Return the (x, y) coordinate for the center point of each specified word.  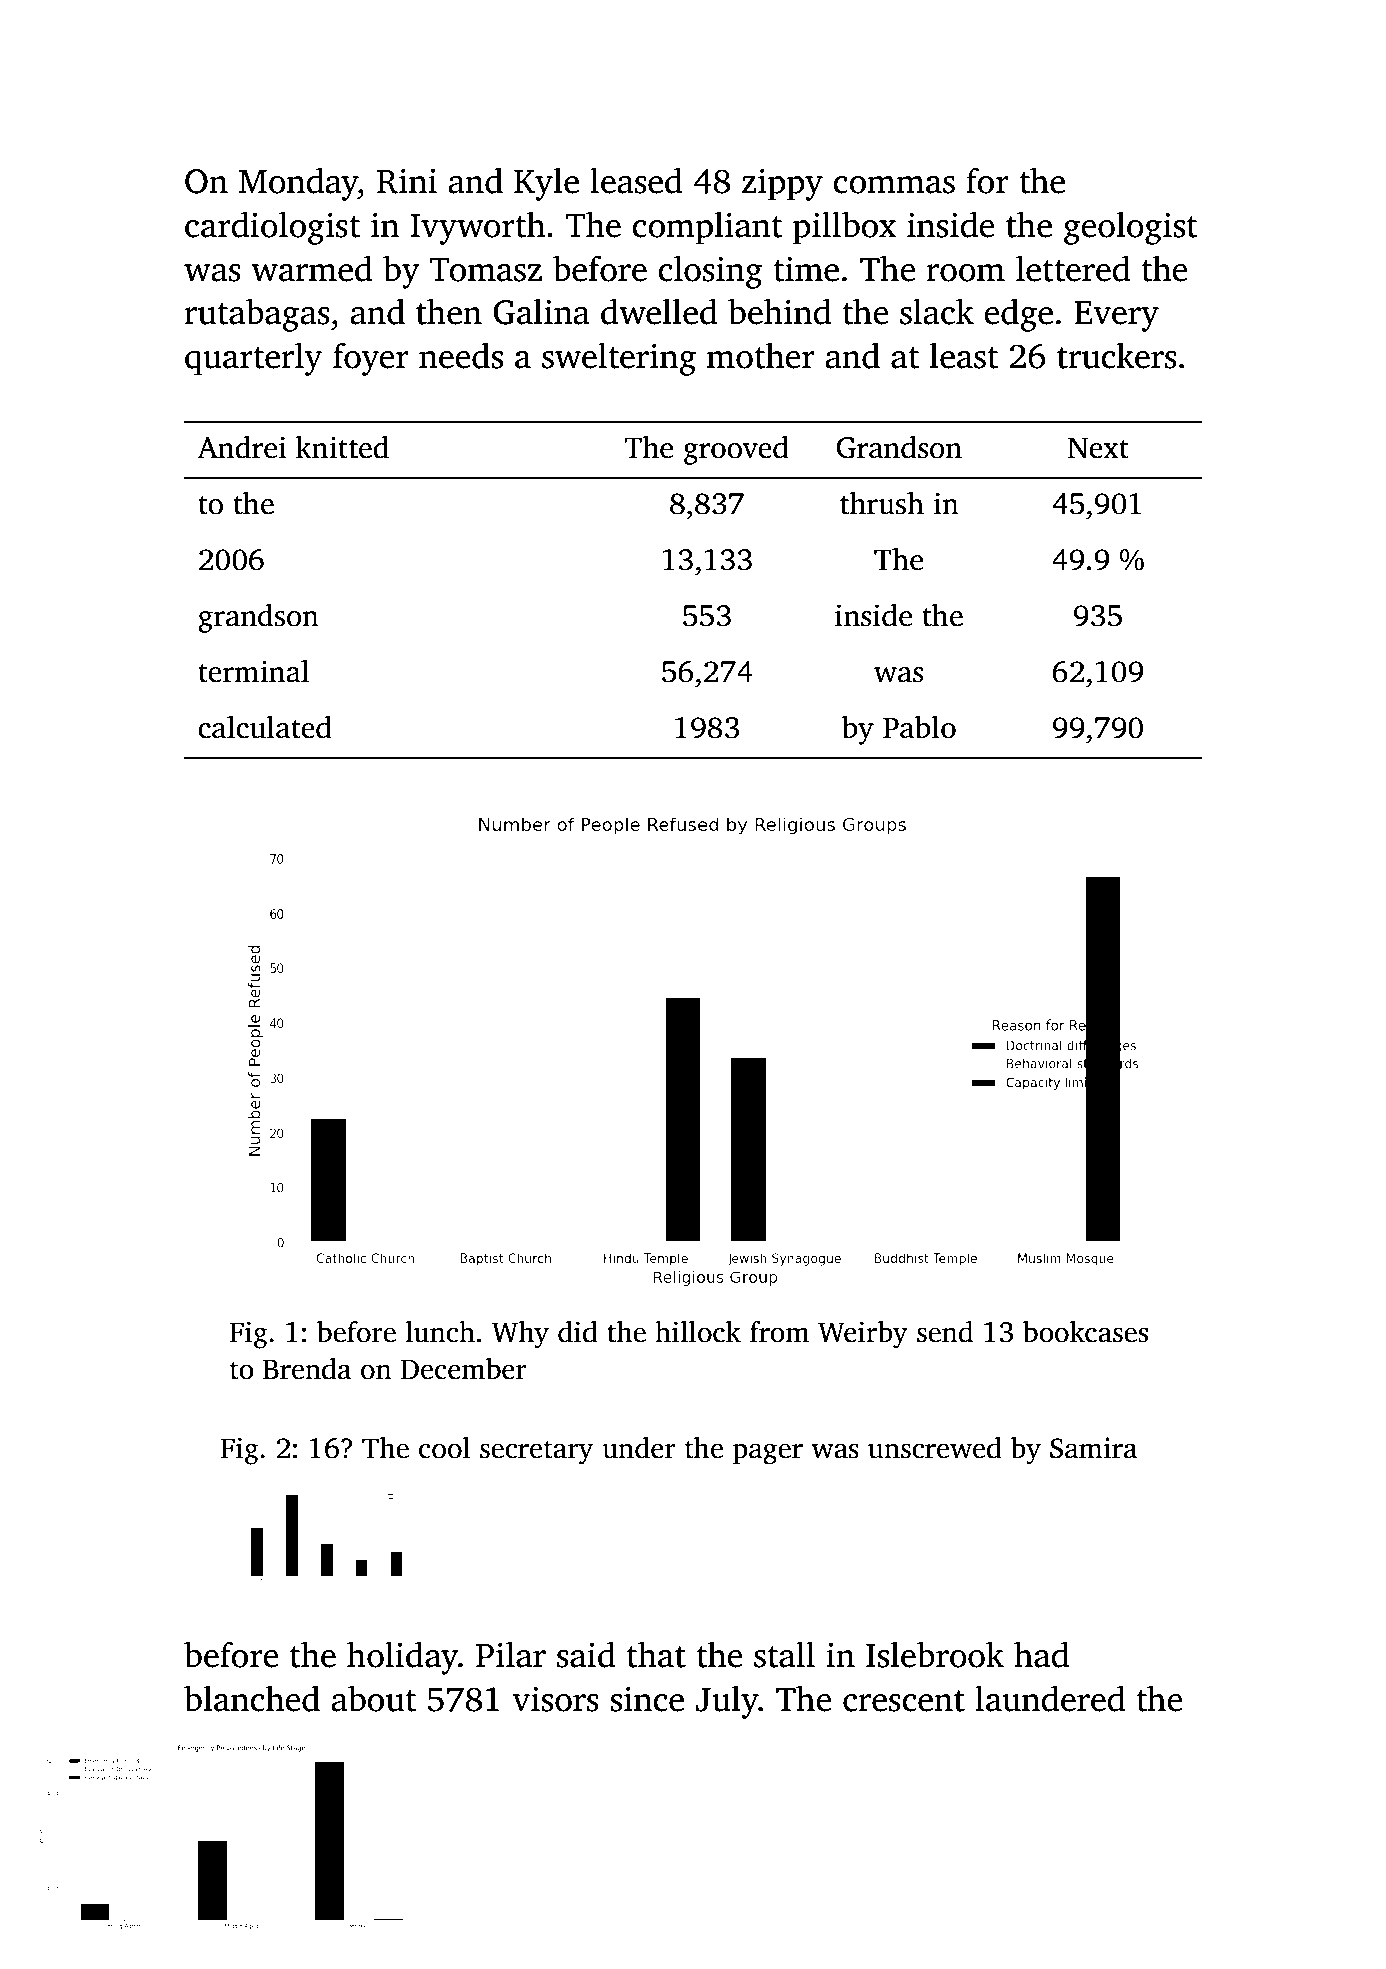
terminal (253, 671)
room (965, 273)
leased (636, 180)
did (578, 1332)
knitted (342, 447)
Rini (407, 181)
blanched (252, 1698)
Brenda (307, 1369)
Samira (1093, 1448)
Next (1098, 448)
